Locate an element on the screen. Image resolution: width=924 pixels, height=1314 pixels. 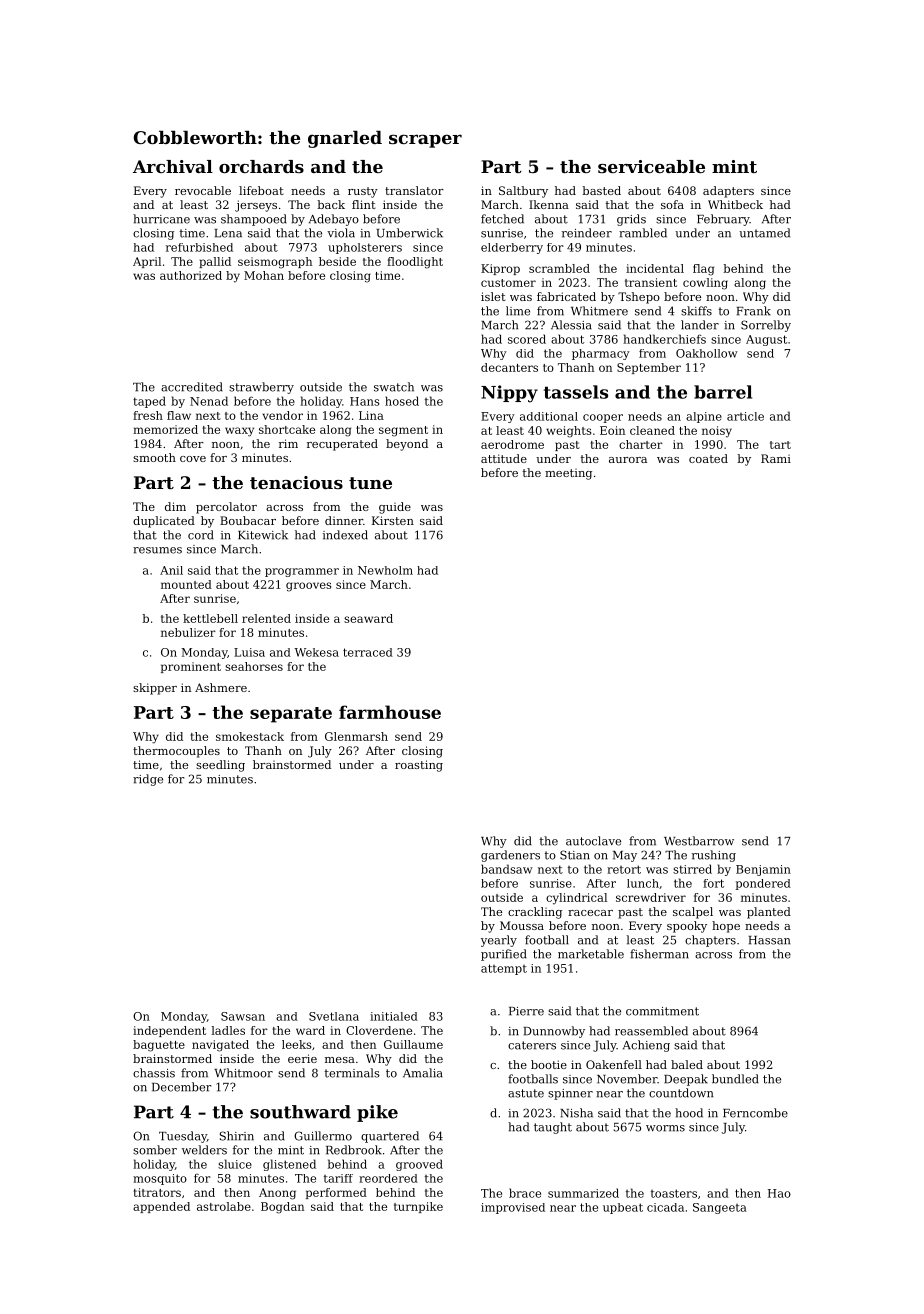
terraced is located at coordinates (368, 652).
